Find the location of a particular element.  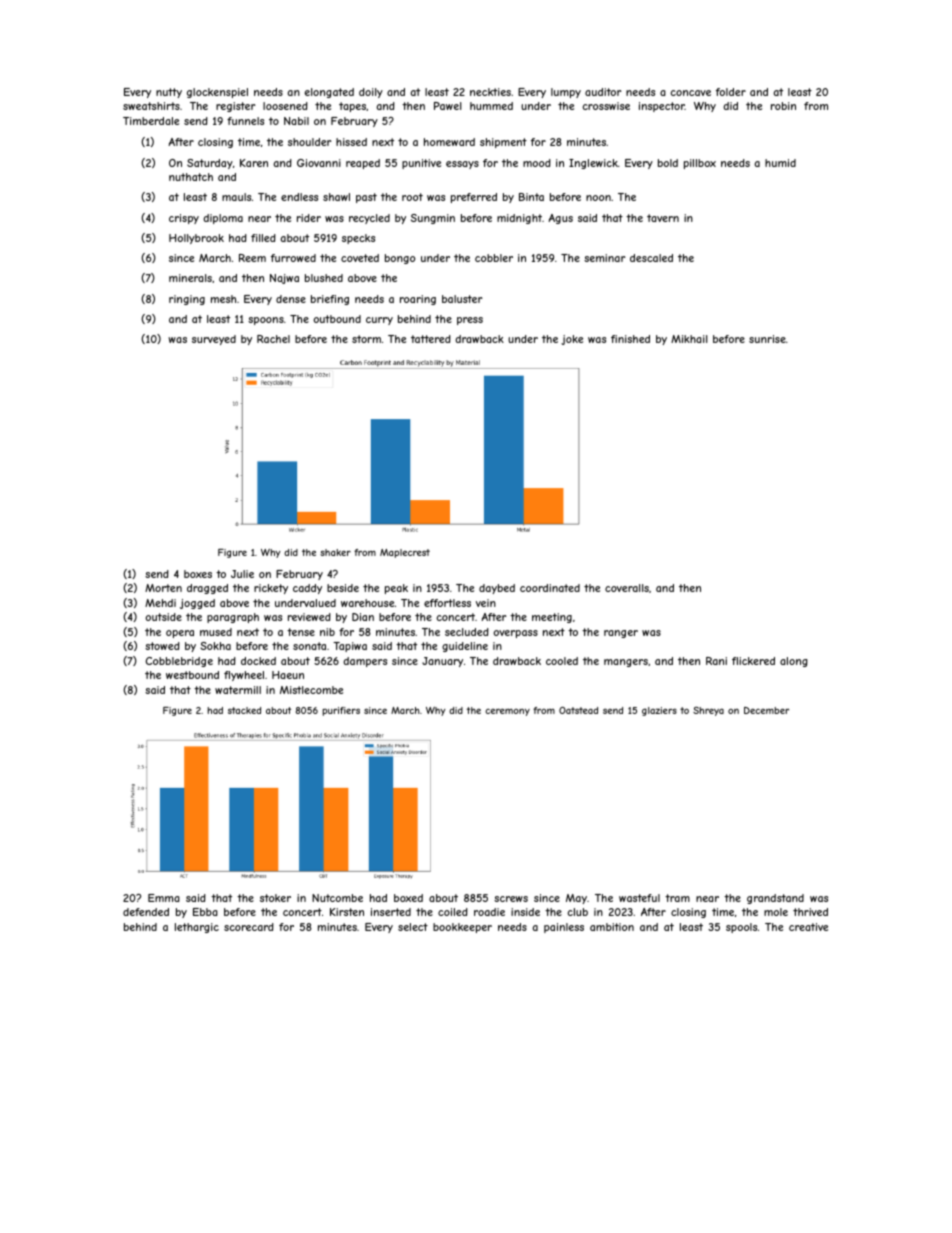

ranger is located at coordinates (621, 634).
